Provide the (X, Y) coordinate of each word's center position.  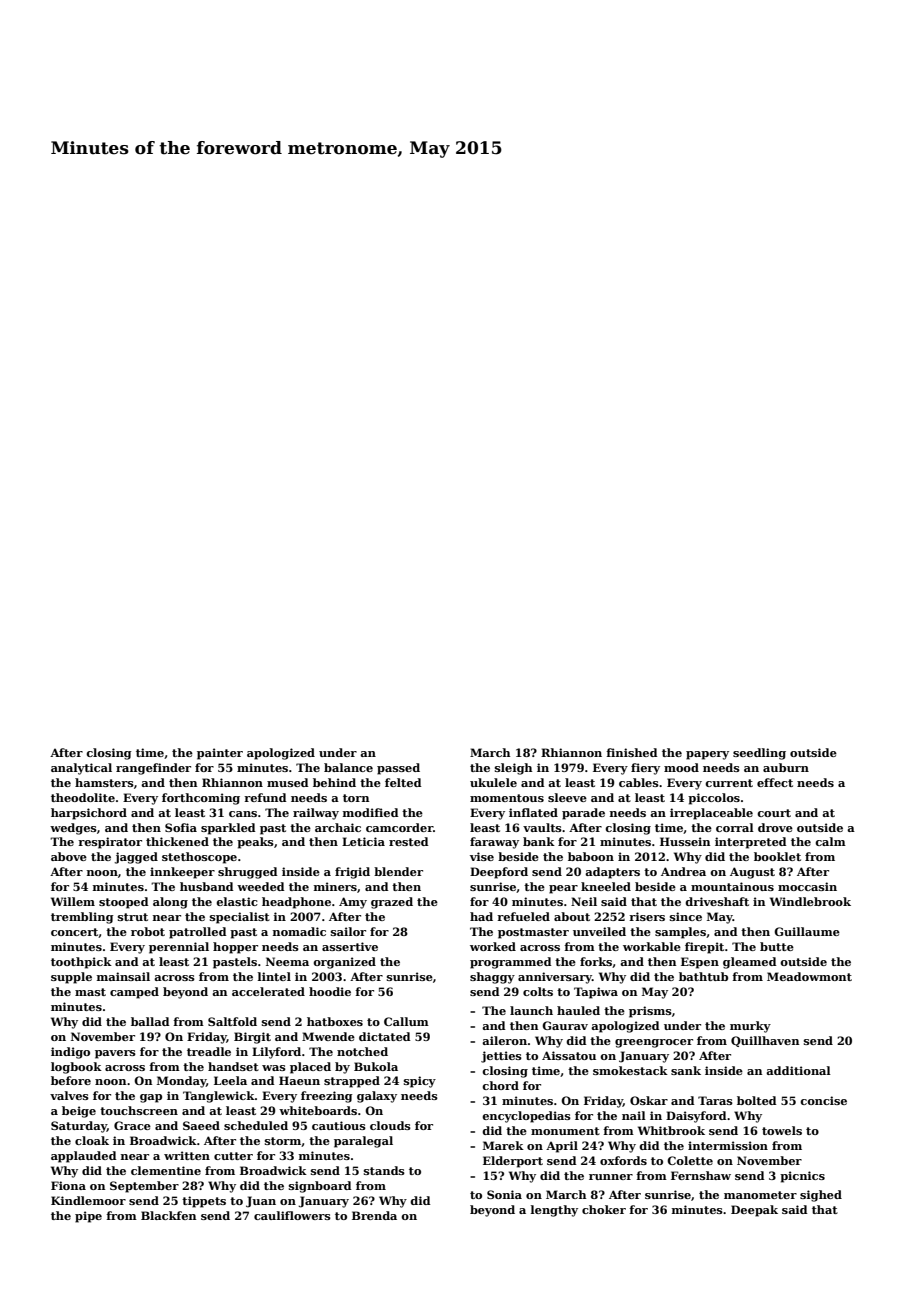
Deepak (754, 1211)
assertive (350, 946)
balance (348, 767)
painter (220, 754)
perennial (179, 948)
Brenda (374, 1215)
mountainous (732, 886)
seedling (759, 754)
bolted (757, 1100)
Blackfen (168, 1215)
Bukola (376, 1066)
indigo (70, 1053)
